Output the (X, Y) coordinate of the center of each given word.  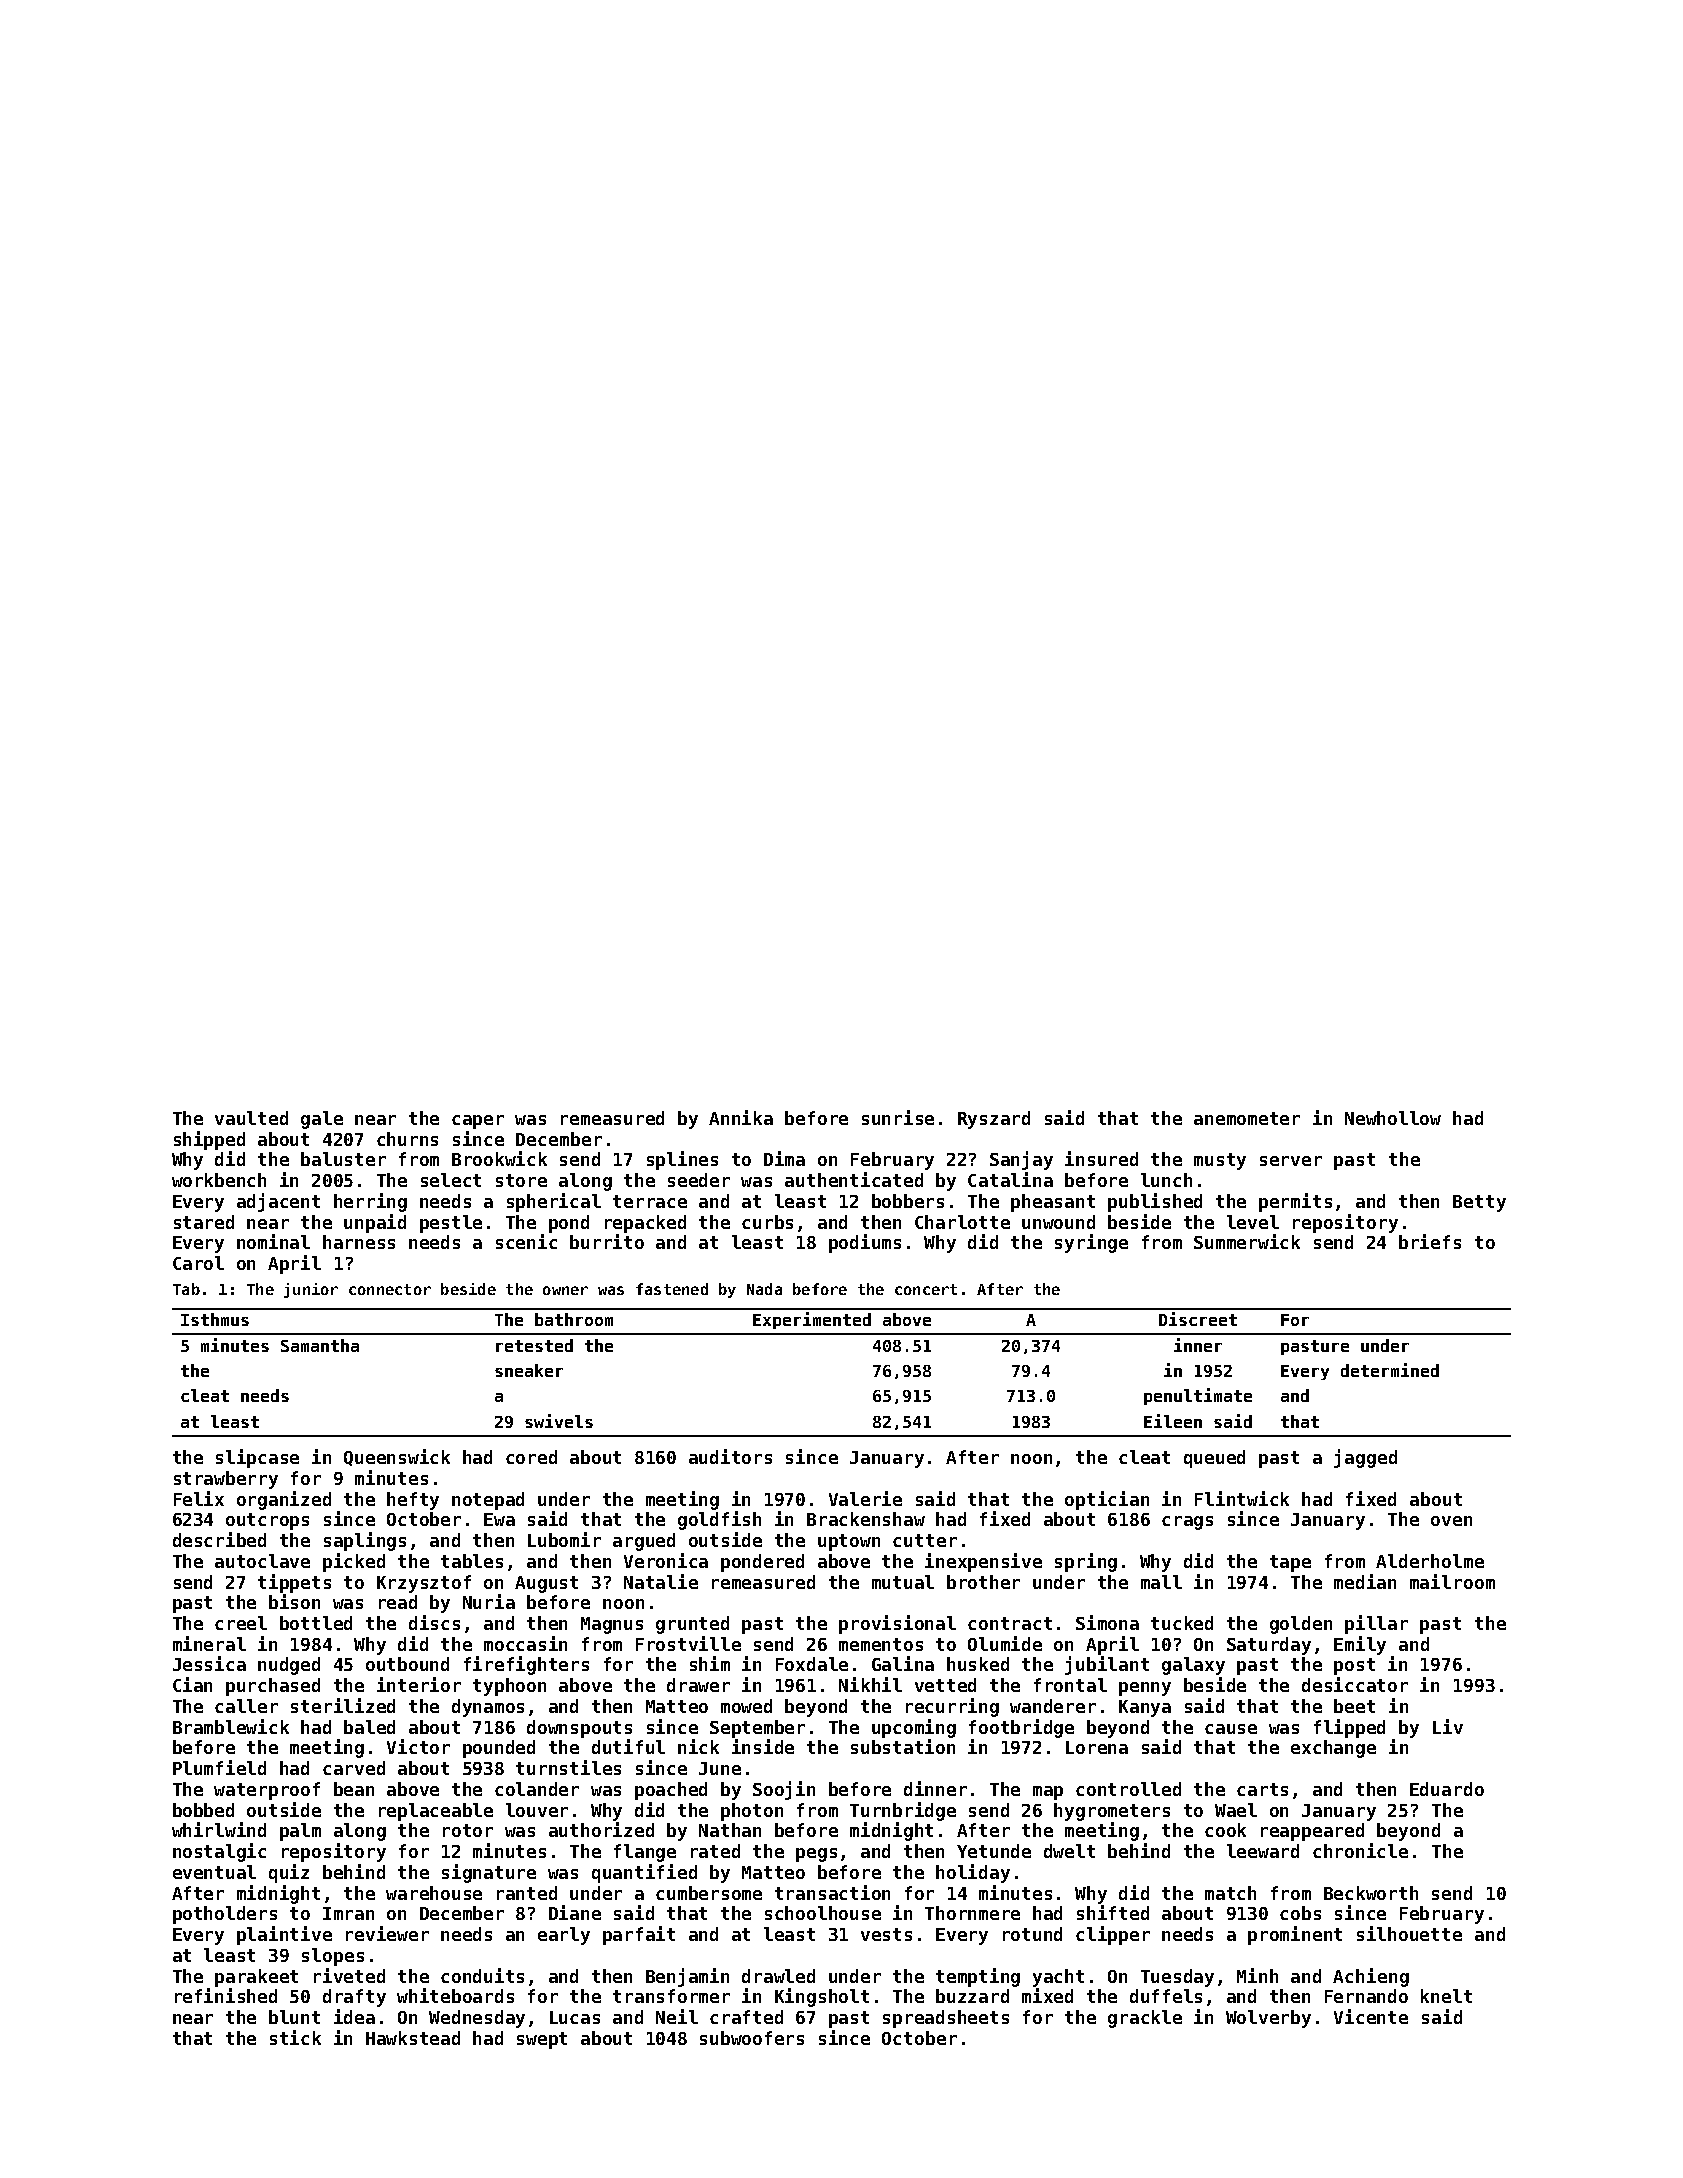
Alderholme (1430, 1561)
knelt (1446, 1996)
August (546, 1584)
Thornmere (972, 1913)
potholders (225, 1915)
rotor (468, 1830)
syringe (1091, 1243)
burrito (607, 1241)
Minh (1257, 1975)
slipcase (257, 1458)
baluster (343, 1159)
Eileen (1173, 1421)
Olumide (1005, 1643)
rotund (1032, 1934)
